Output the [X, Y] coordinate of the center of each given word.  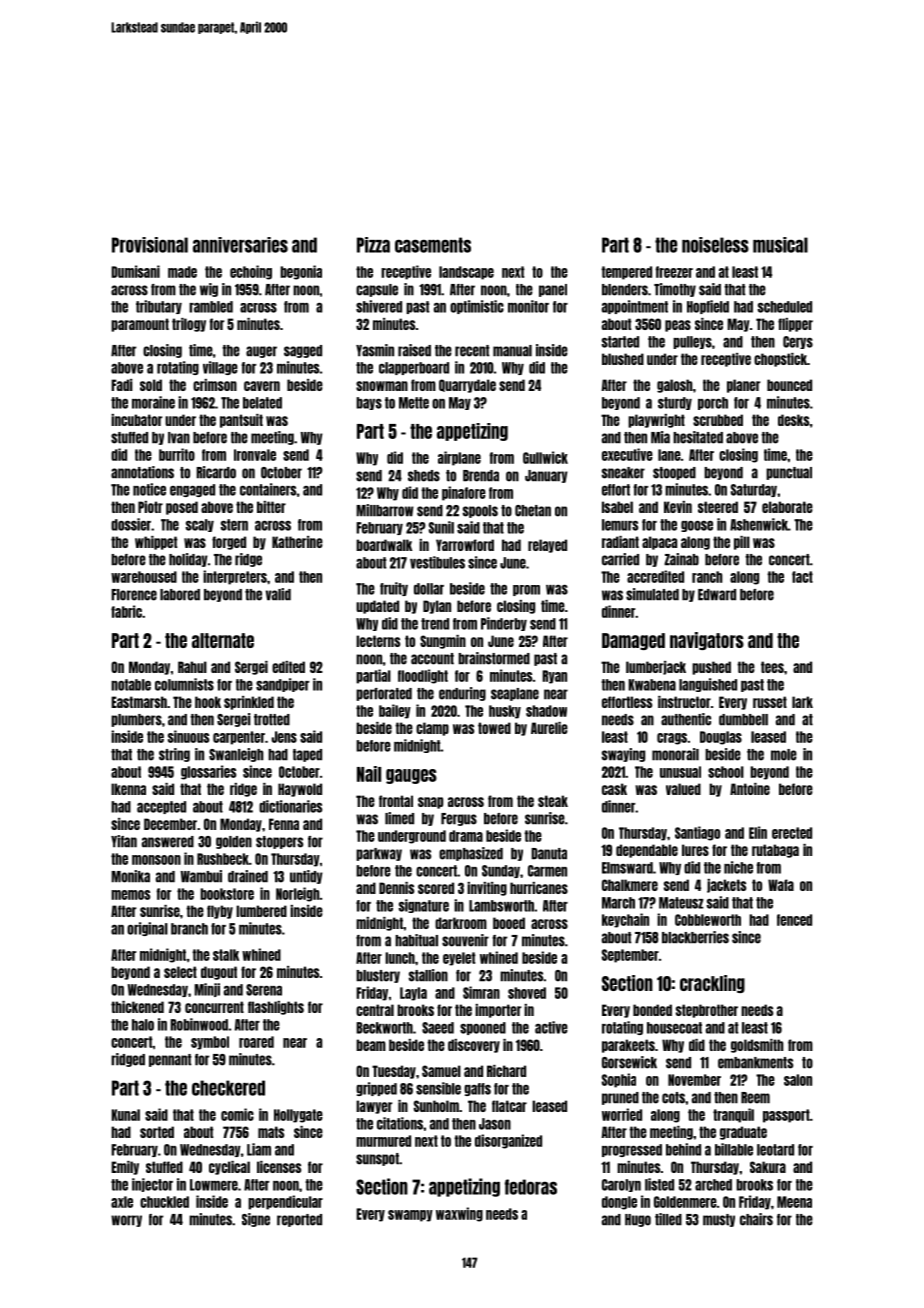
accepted [161, 807]
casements [433, 245]
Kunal [125, 1115]
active [551, 1027]
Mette [414, 403]
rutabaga [775, 851]
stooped [674, 473]
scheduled [785, 307]
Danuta [549, 854]
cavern [262, 386]
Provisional [150, 245]
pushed [711, 668]
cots [673, 1098]
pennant [170, 1060]
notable [131, 685]
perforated [384, 694]
